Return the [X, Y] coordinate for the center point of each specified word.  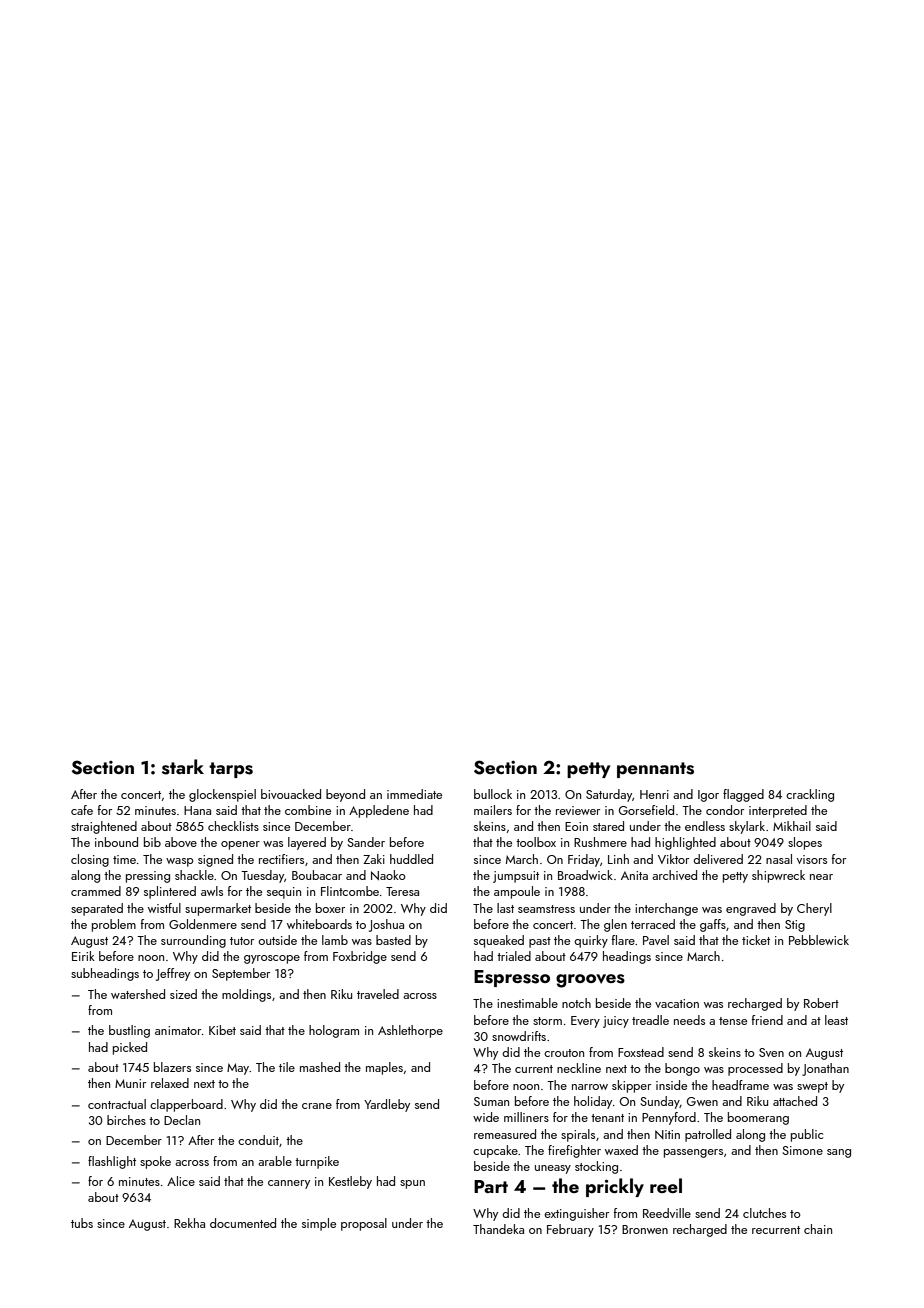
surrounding [193, 941]
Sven [771, 1052]
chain [818, 1229]
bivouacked [291, 794]
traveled [378, 994]
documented [243, 1223]
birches [126, 1120]
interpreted [778, 811]
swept [812, 1087]
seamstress [546, 909]
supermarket [218, 909]
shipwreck [778, 876]
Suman [491, 1101]
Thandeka [498, 1229]
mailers [493, 810]
